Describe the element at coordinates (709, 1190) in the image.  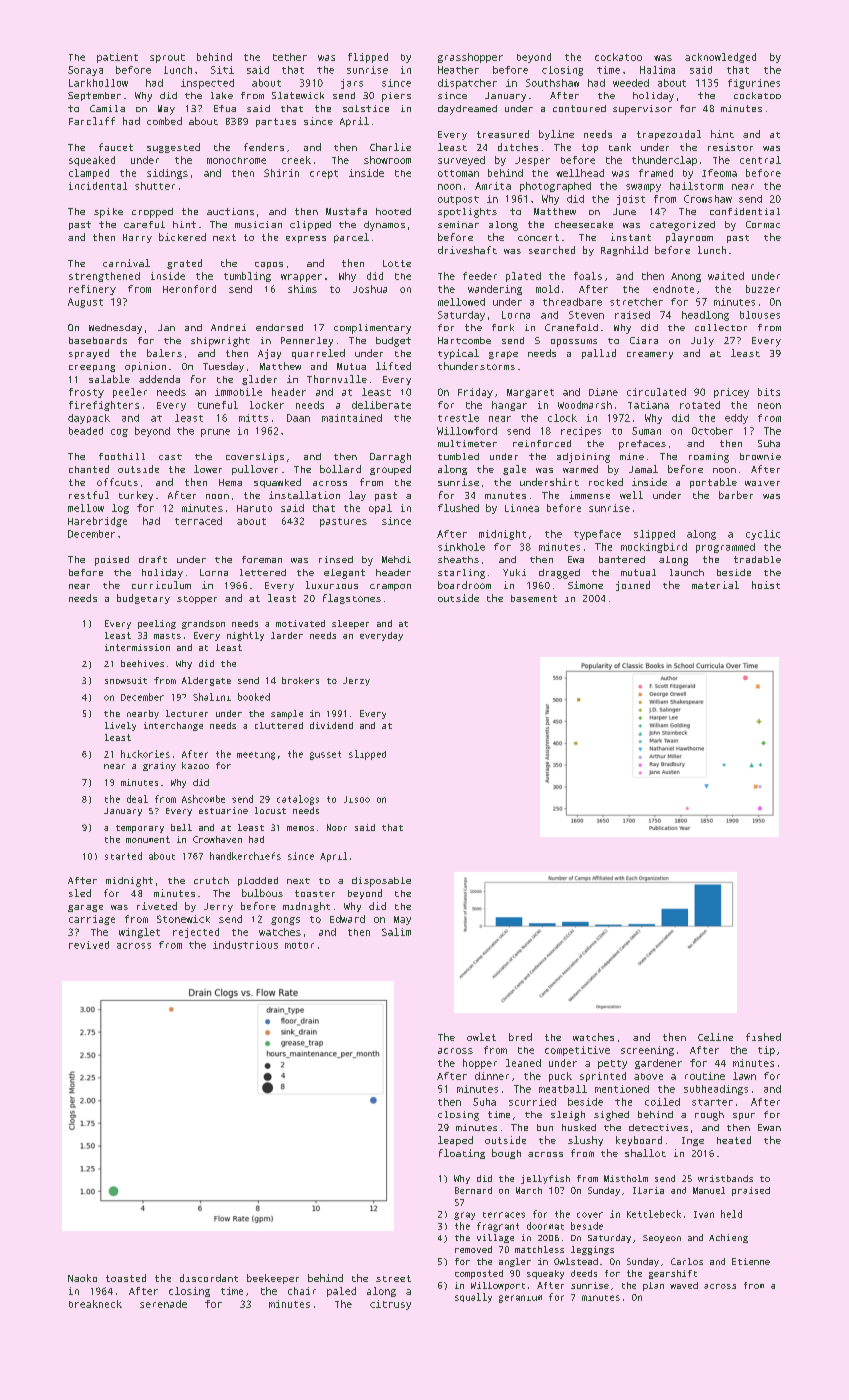
I see `Manuel` at that location.
